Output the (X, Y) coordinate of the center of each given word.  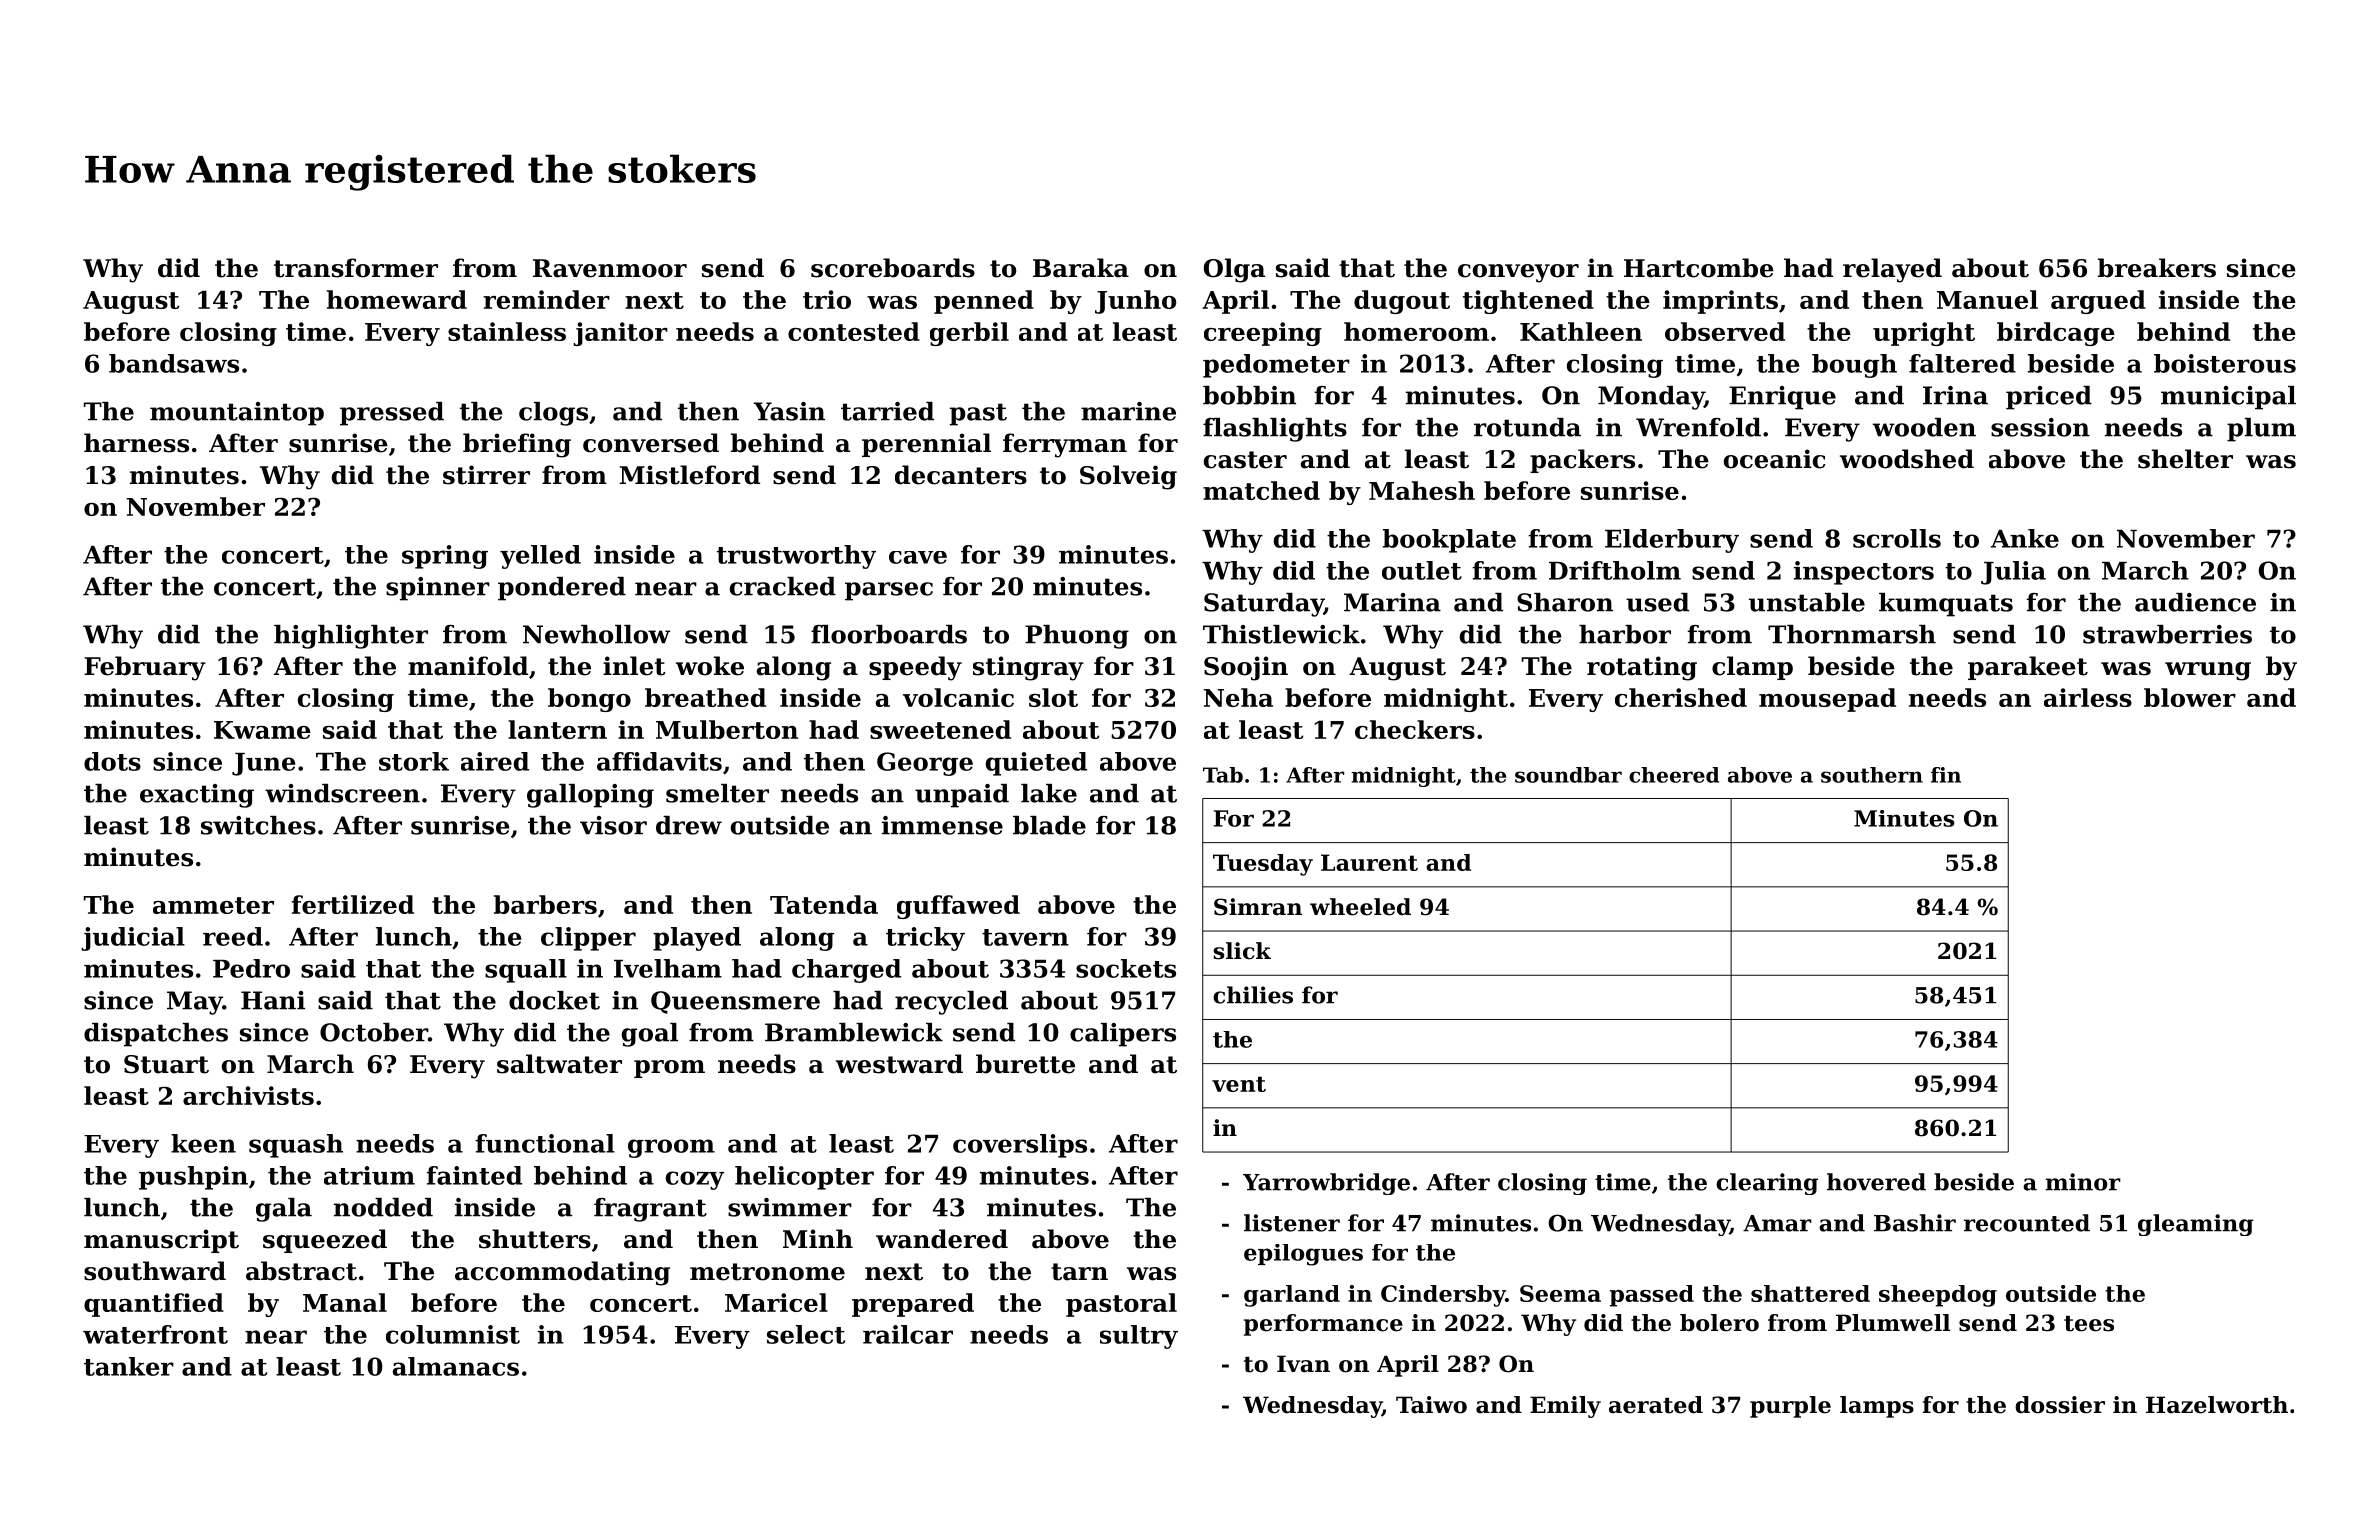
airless (2088, 697)
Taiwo (1431, 1405)
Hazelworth (2217, 1405)
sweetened (940, 729)
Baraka (1081, 268)
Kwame (262, 730)
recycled (951, 1003)
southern (1872, 775)
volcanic (958, 697)
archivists (248, 1095)
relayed (1892, 270)
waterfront (155, 1334)
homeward (397, 299)
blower (2190, 697)
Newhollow (596, 634)
